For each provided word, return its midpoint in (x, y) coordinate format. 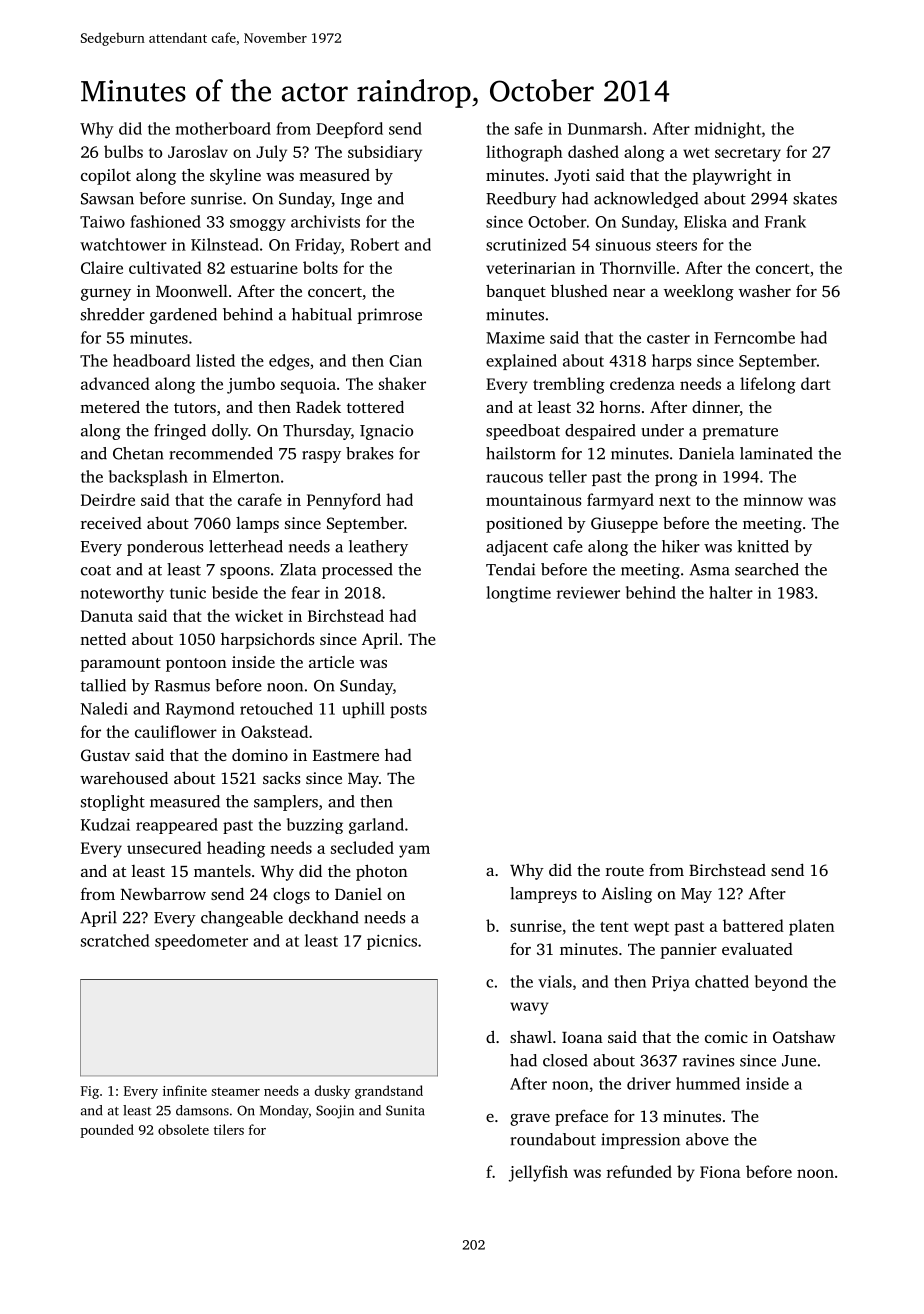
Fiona (720, 1172)
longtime (518, 594)
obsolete (183, 1129)
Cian (405, 361)
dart (816, 383)
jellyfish (538, 1173)
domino (260, 755)
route (625, 871)
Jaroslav (198, 151)
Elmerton (246, 476)
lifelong (768, 385)
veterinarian (531, 268)
